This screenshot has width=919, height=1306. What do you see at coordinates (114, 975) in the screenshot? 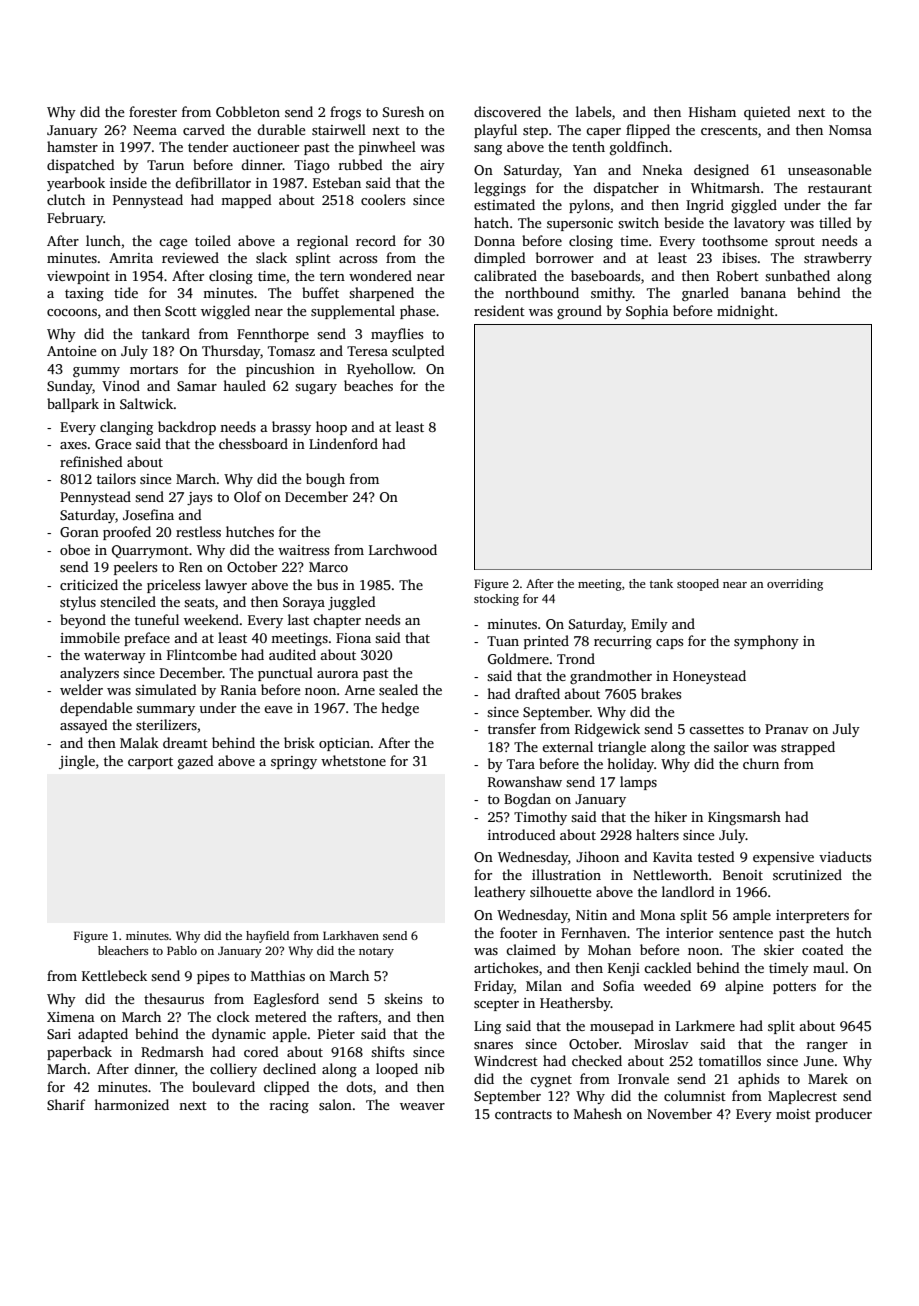
I see `Kettlebeck` at bounding box center [114, 975].
